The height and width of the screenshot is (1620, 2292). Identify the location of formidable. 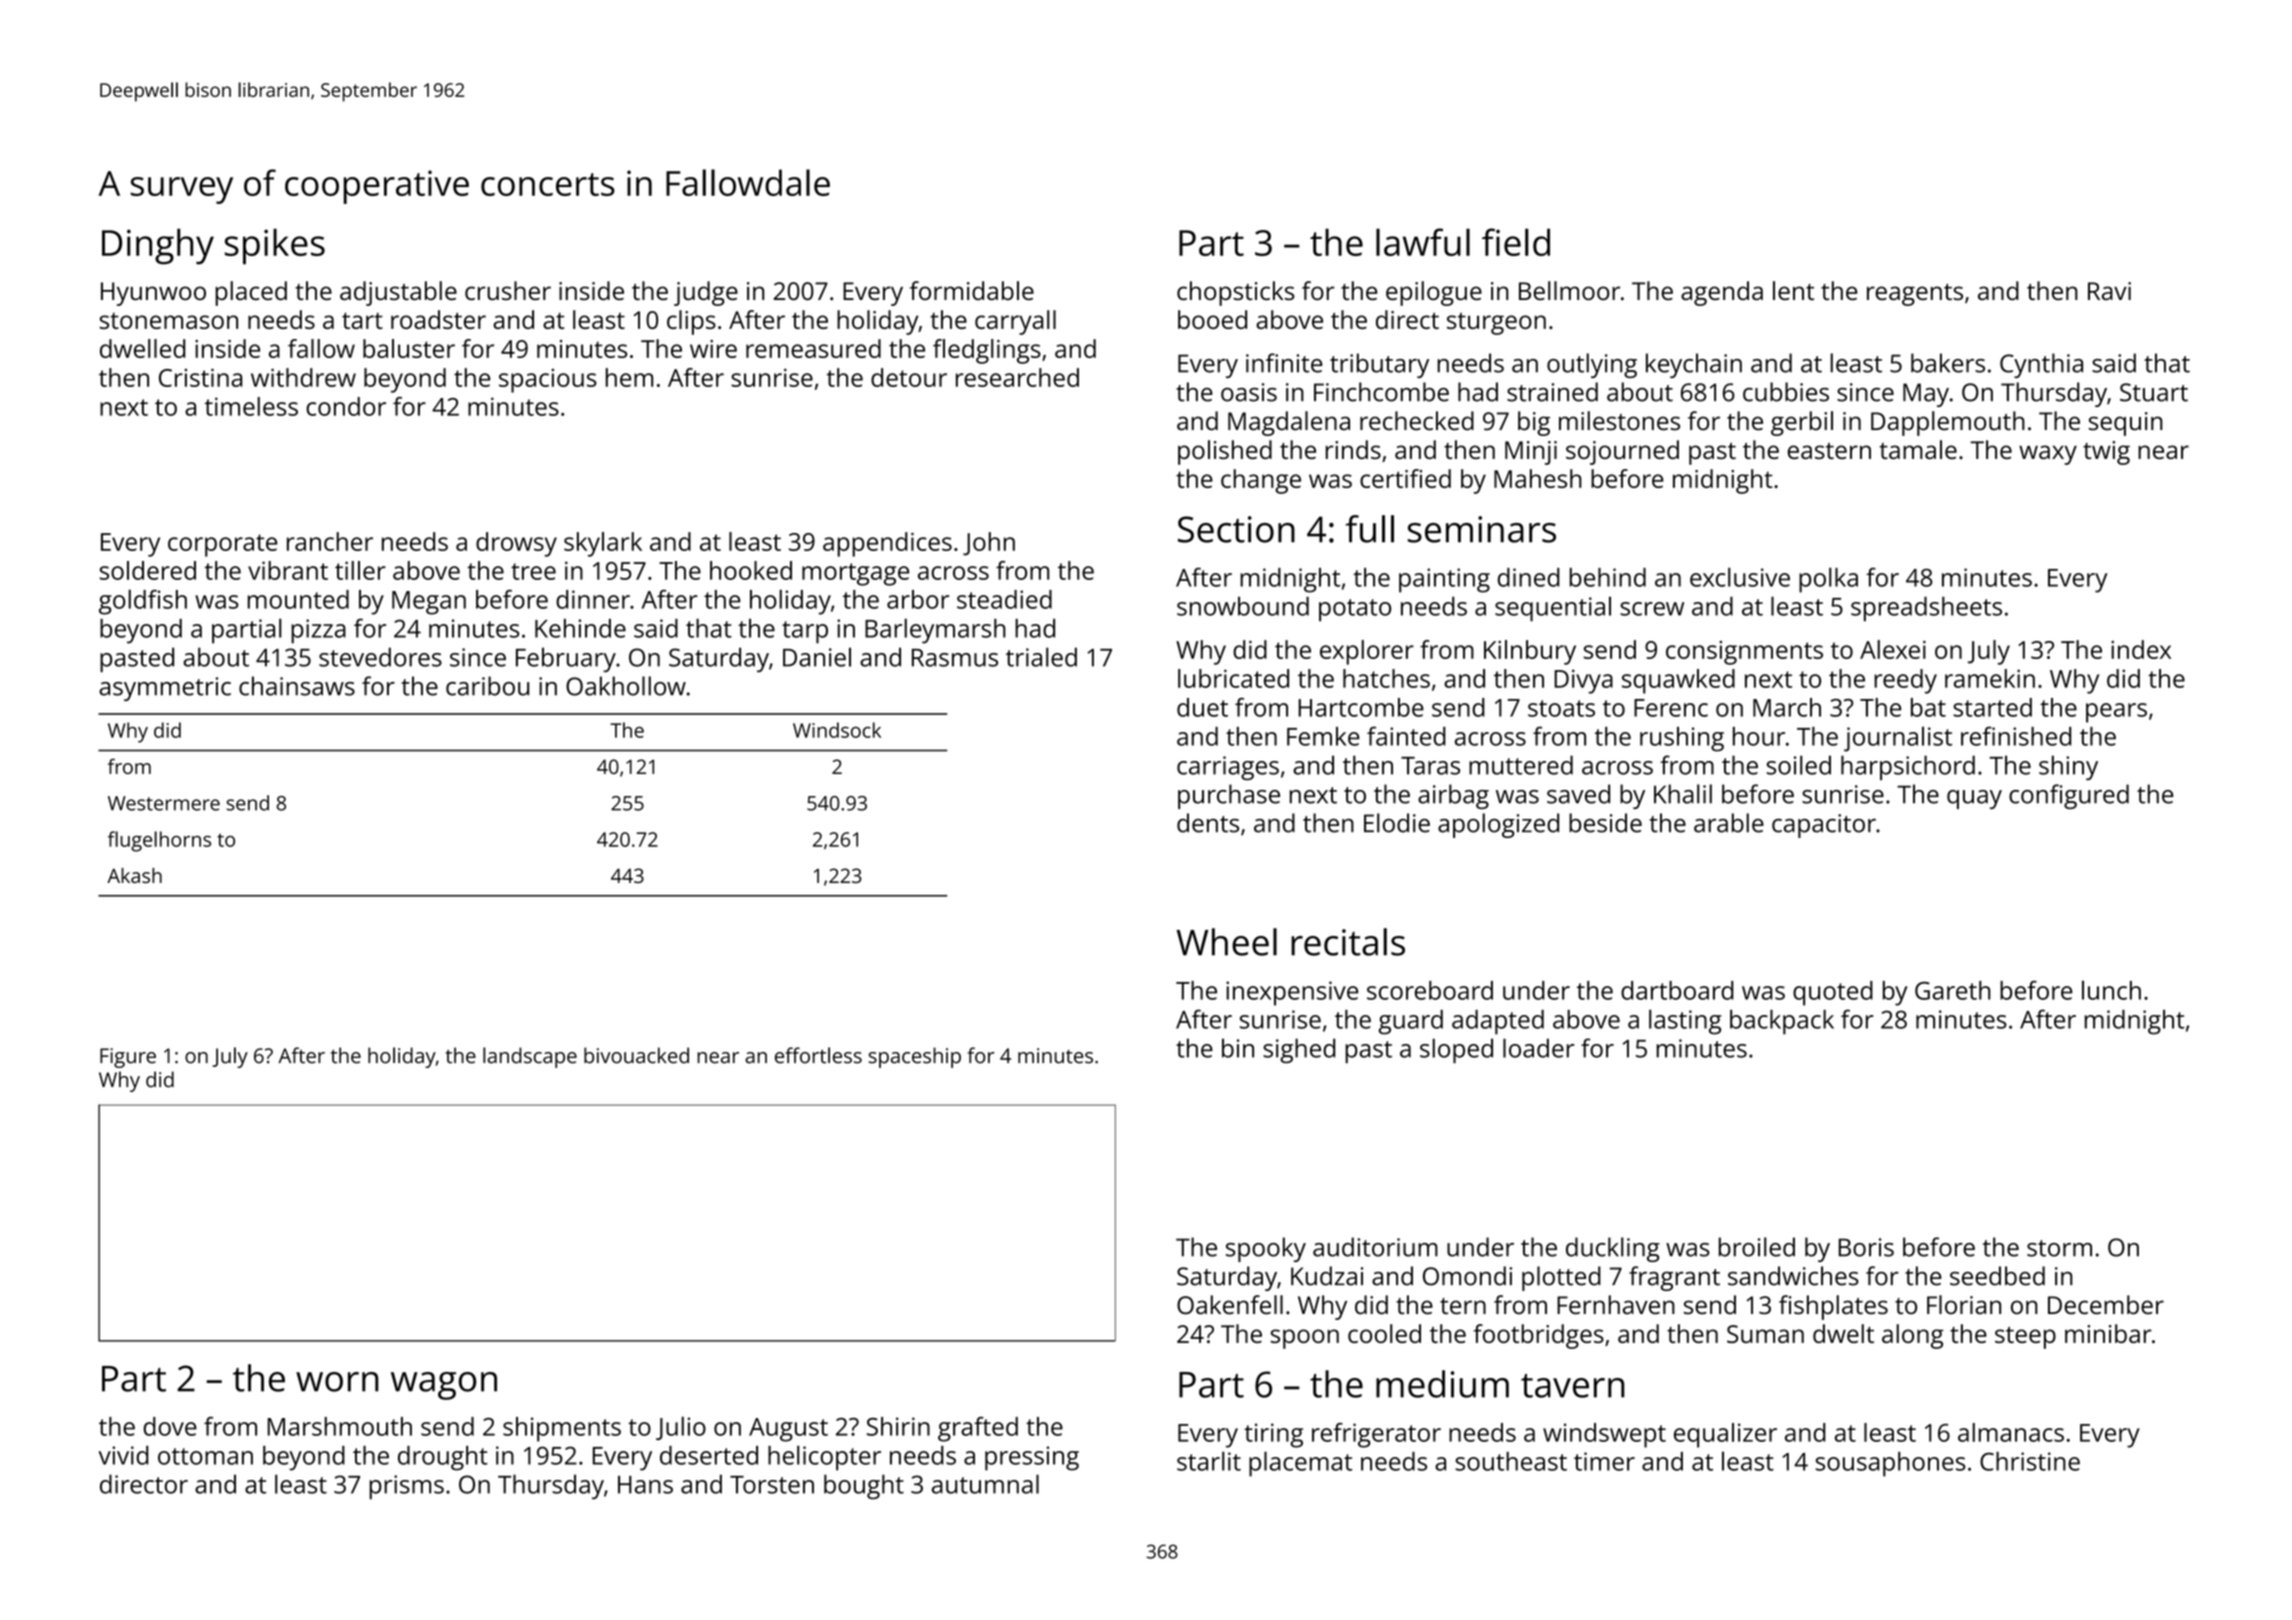
(972, 290).
